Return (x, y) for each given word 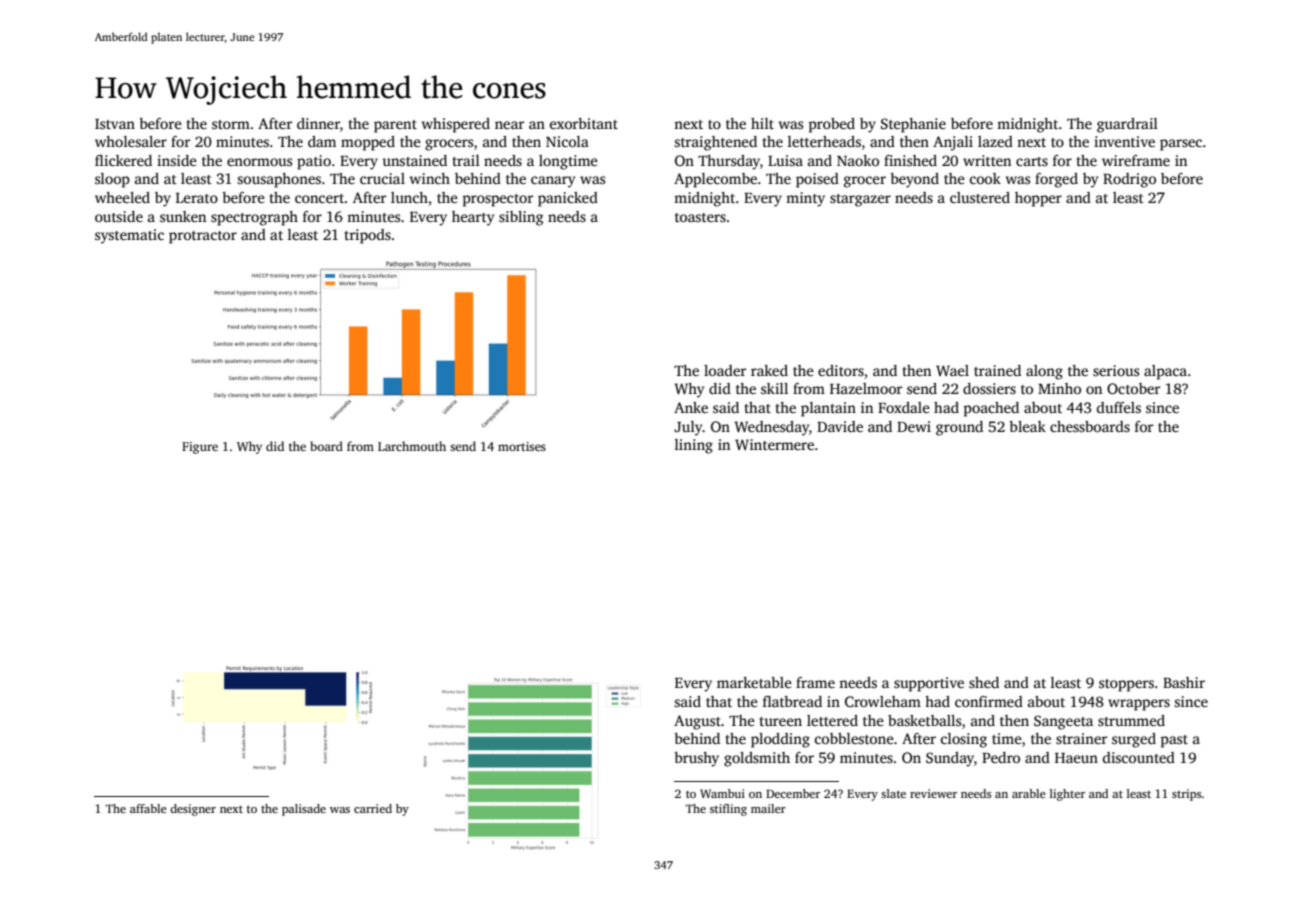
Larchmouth (412, 446)
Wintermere (774, 444)
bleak (1027, 426)
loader (725, 370)
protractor (203, 237)
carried (373, 808)
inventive (1124, 141)
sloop (112, 180)
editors (841, 370)
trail (466, 160)
